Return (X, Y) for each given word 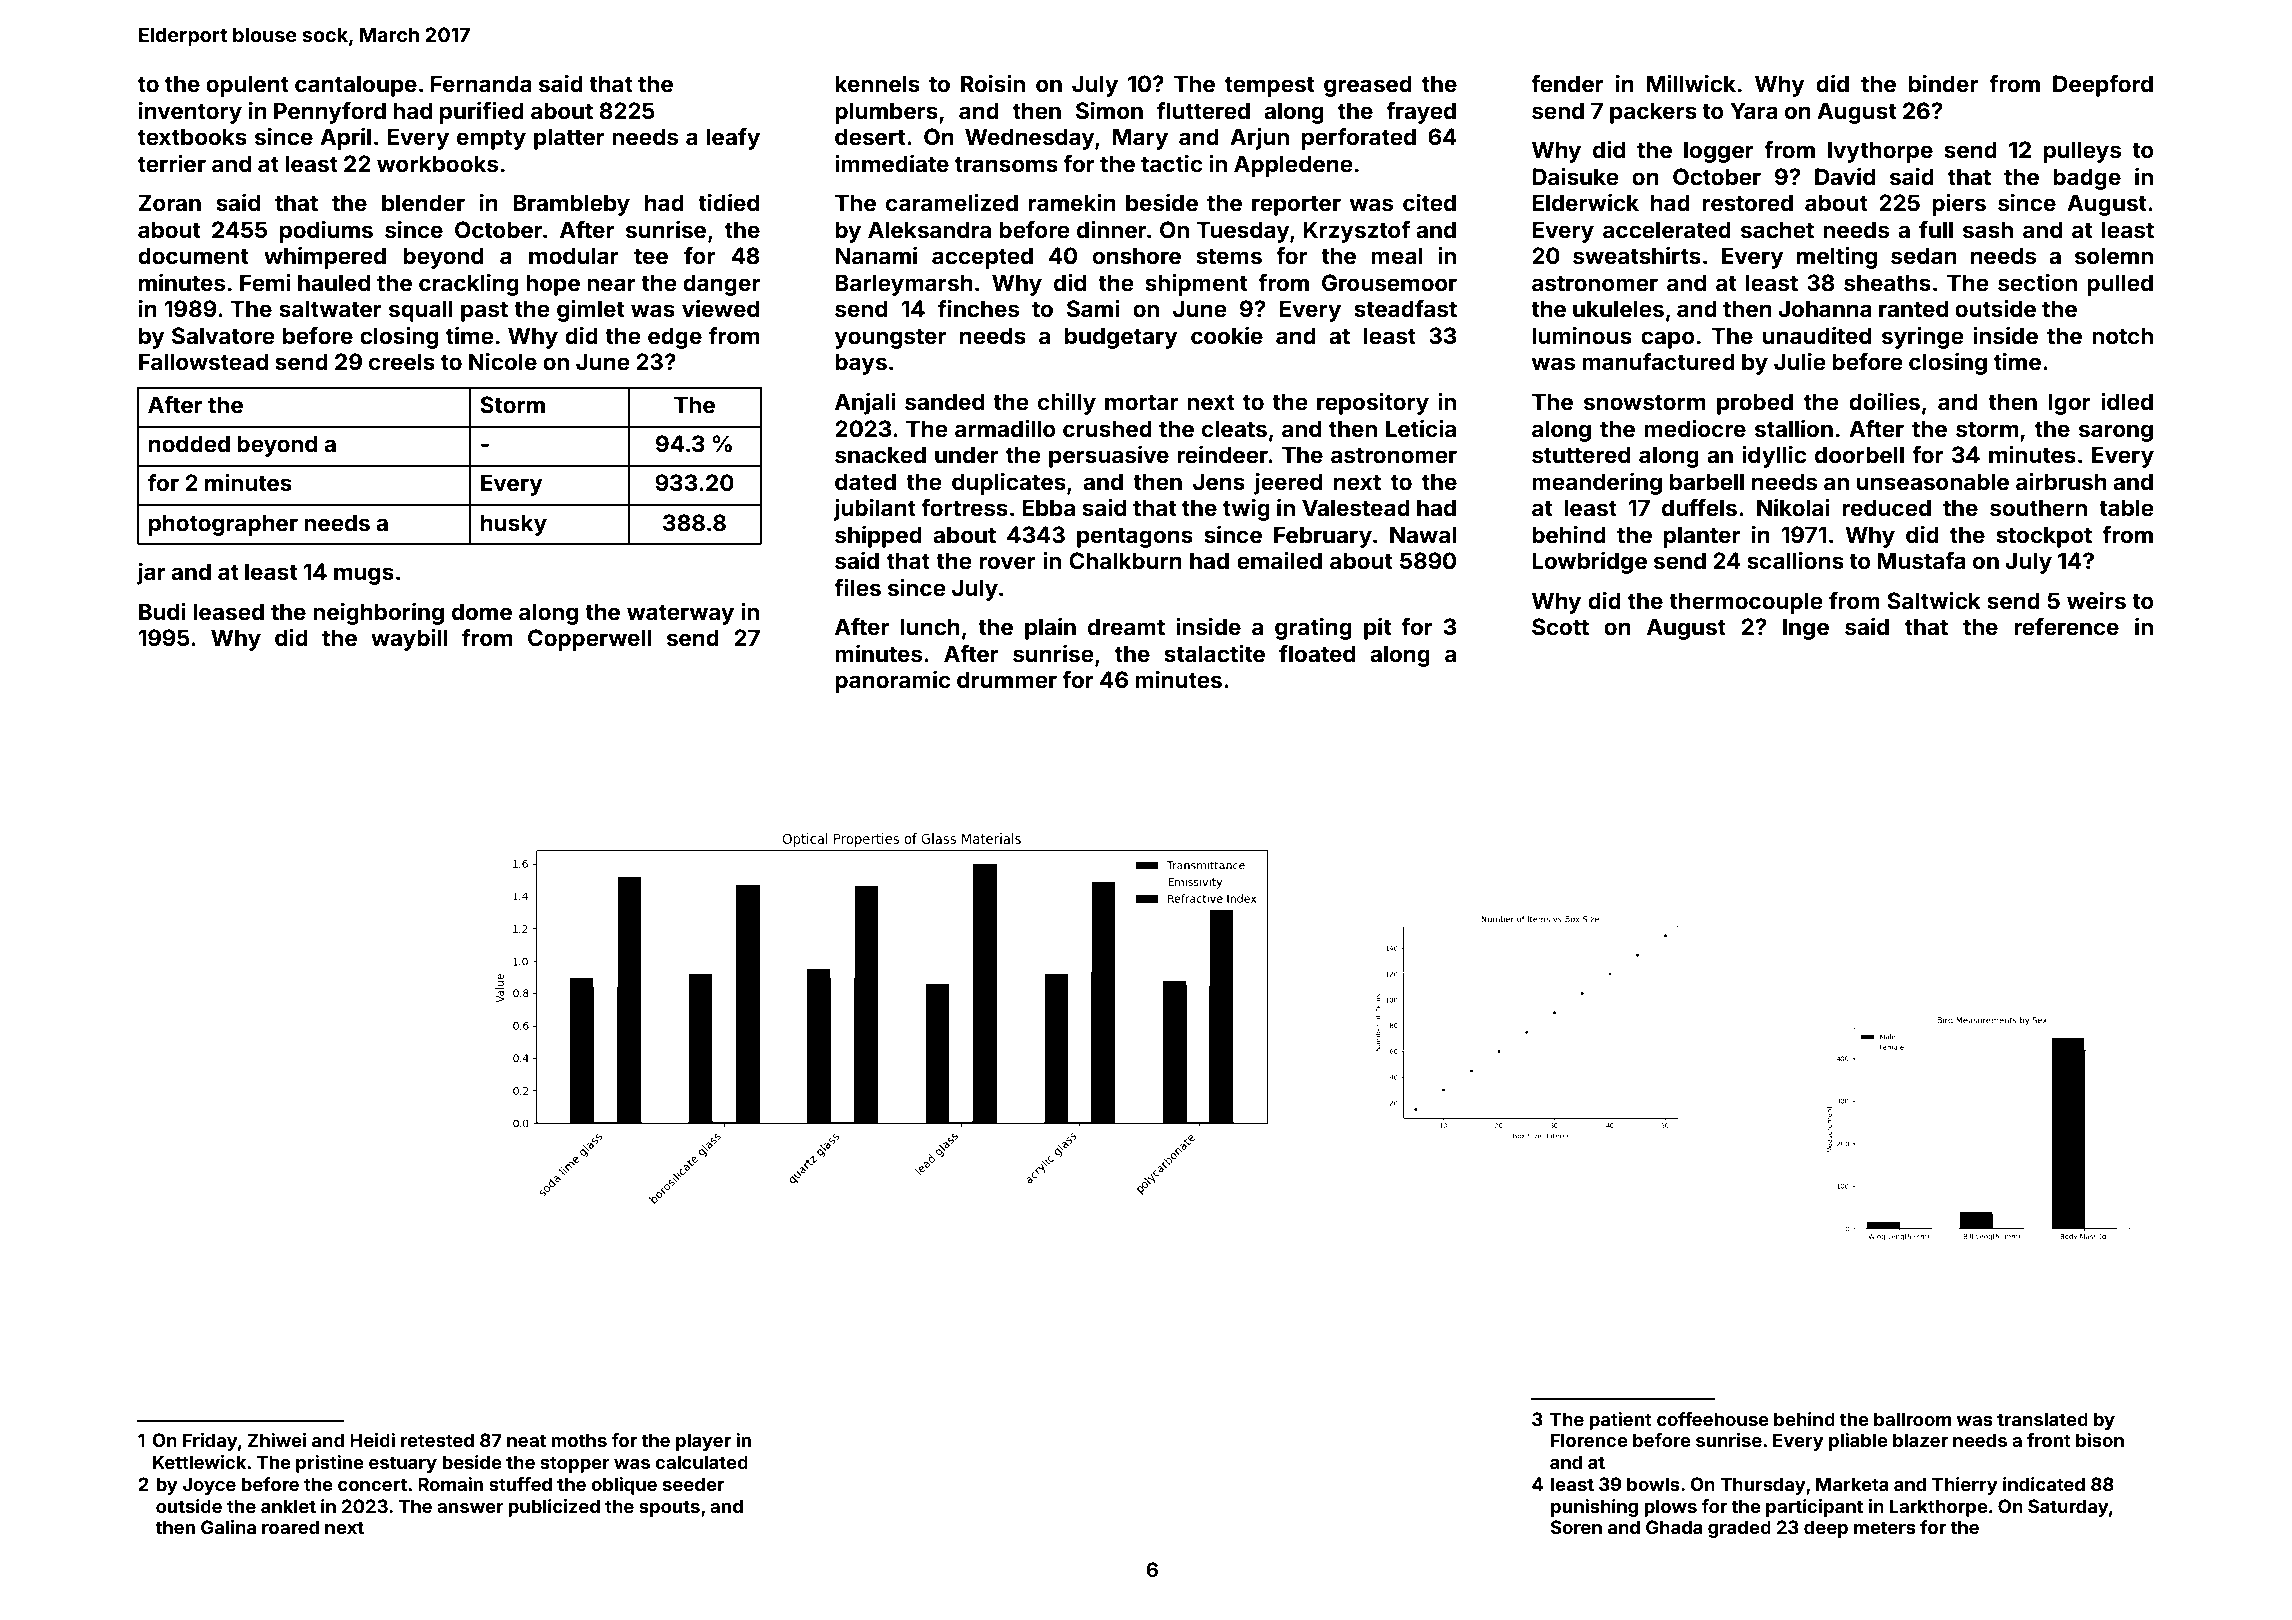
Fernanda (481, 83)
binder (1943, 83)
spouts (669, 1508)
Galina (228, 1527)
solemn (2114, 255)
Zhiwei (277, 1440)
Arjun (1259, 139)
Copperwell (589, 640)
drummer (1007, 679)
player (703, 1442)
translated (2042, 1419)
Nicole (503, 361)
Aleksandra (929, 229)
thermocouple (1746, 603)
